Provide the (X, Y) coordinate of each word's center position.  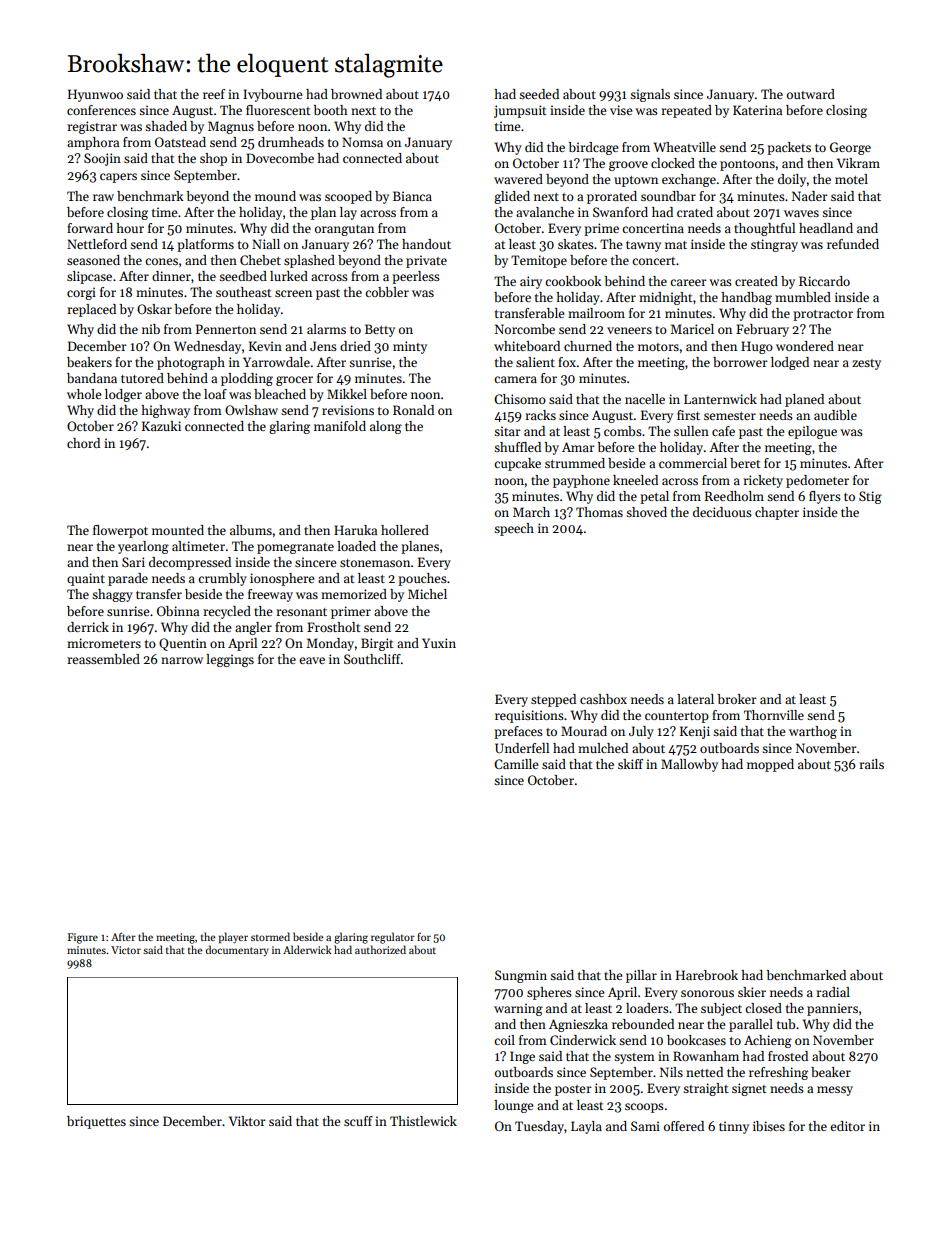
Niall (266, 244)
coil (504, 1040)
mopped (770, 765)
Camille (516, 764)
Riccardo (824, 281)
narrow (182, 660)
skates (576, 244)
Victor (126, 950)
